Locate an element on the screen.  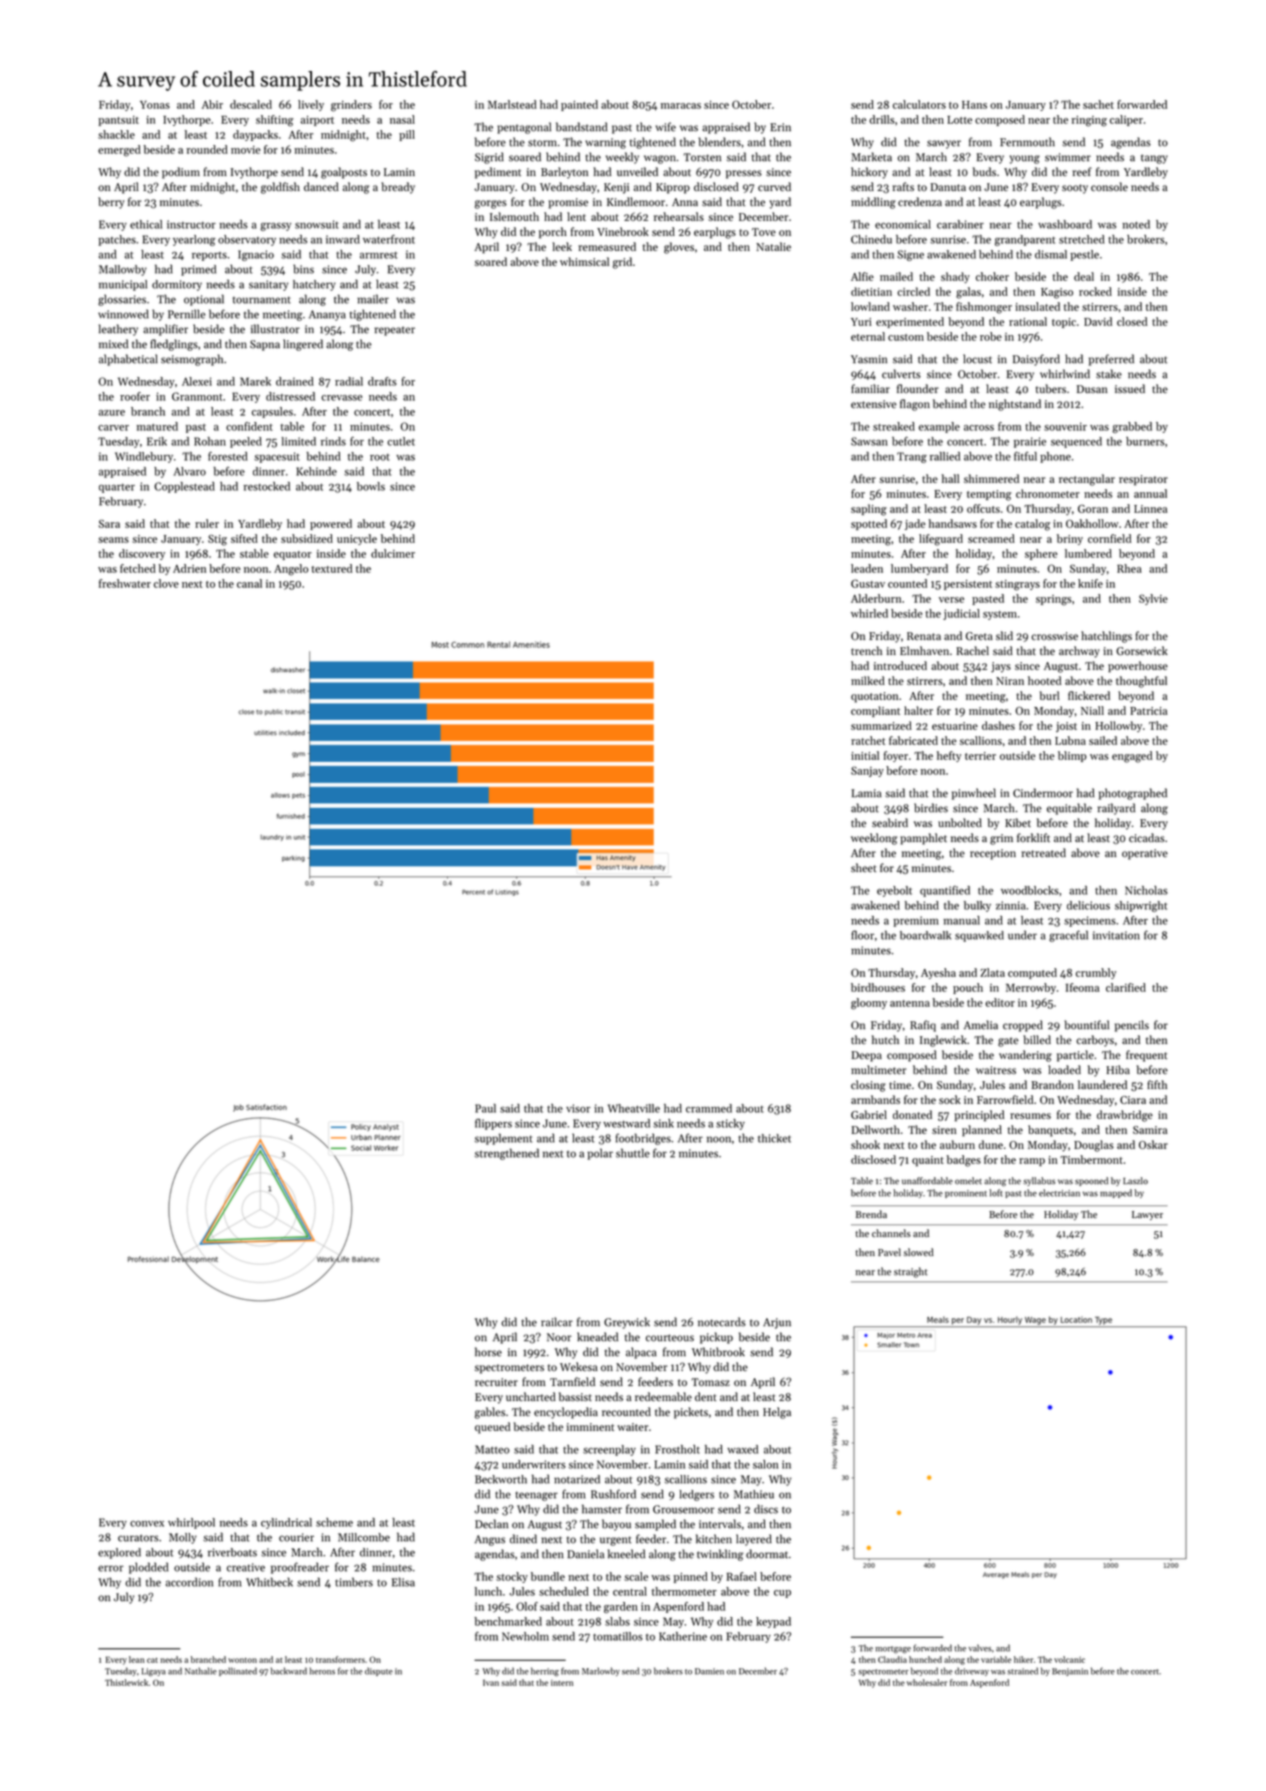
Brenda is located at coordinates (871, 1214).
